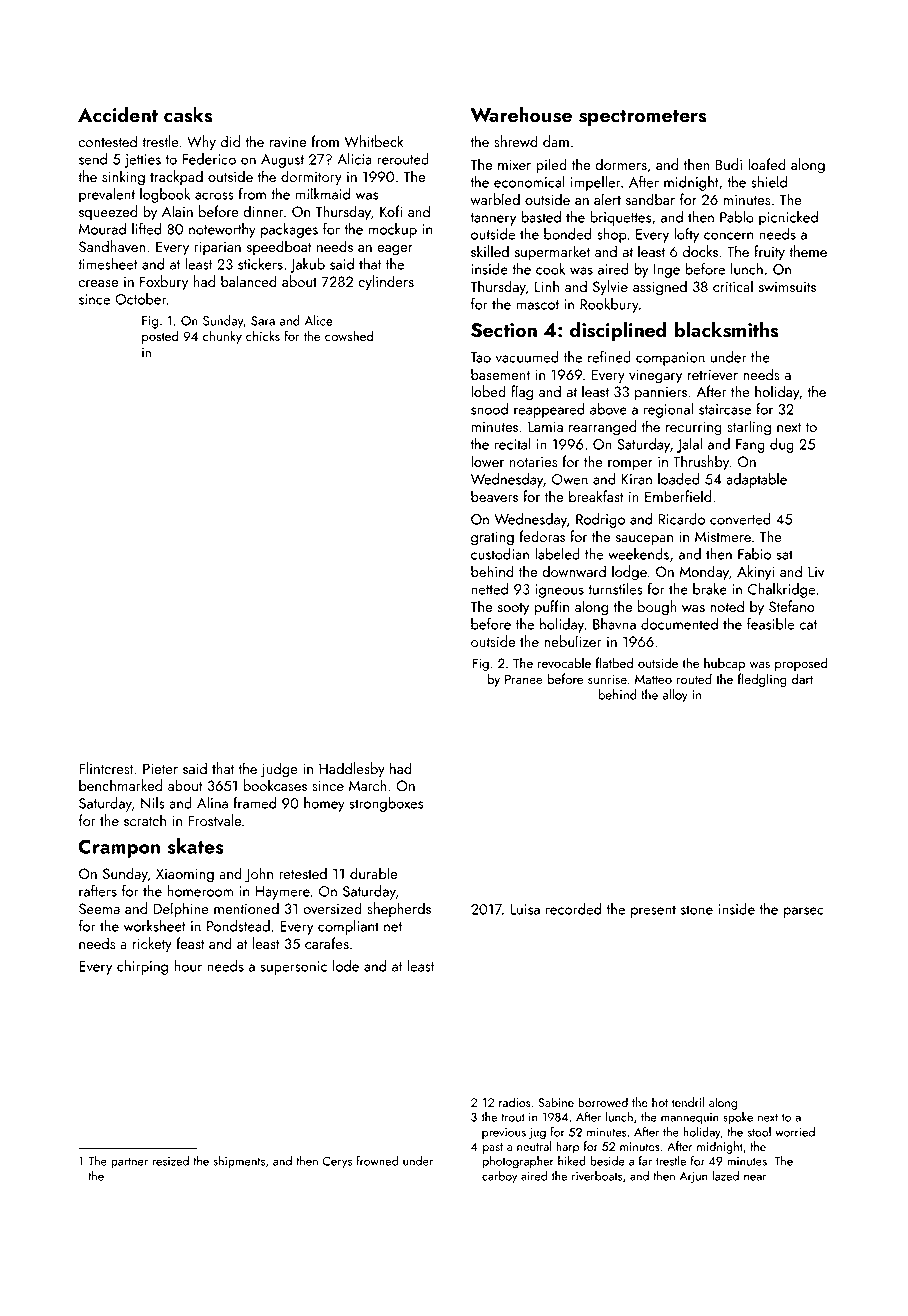 The height and width of the image is (1316, 908). I want to click on Liv, so click(816, 571).
